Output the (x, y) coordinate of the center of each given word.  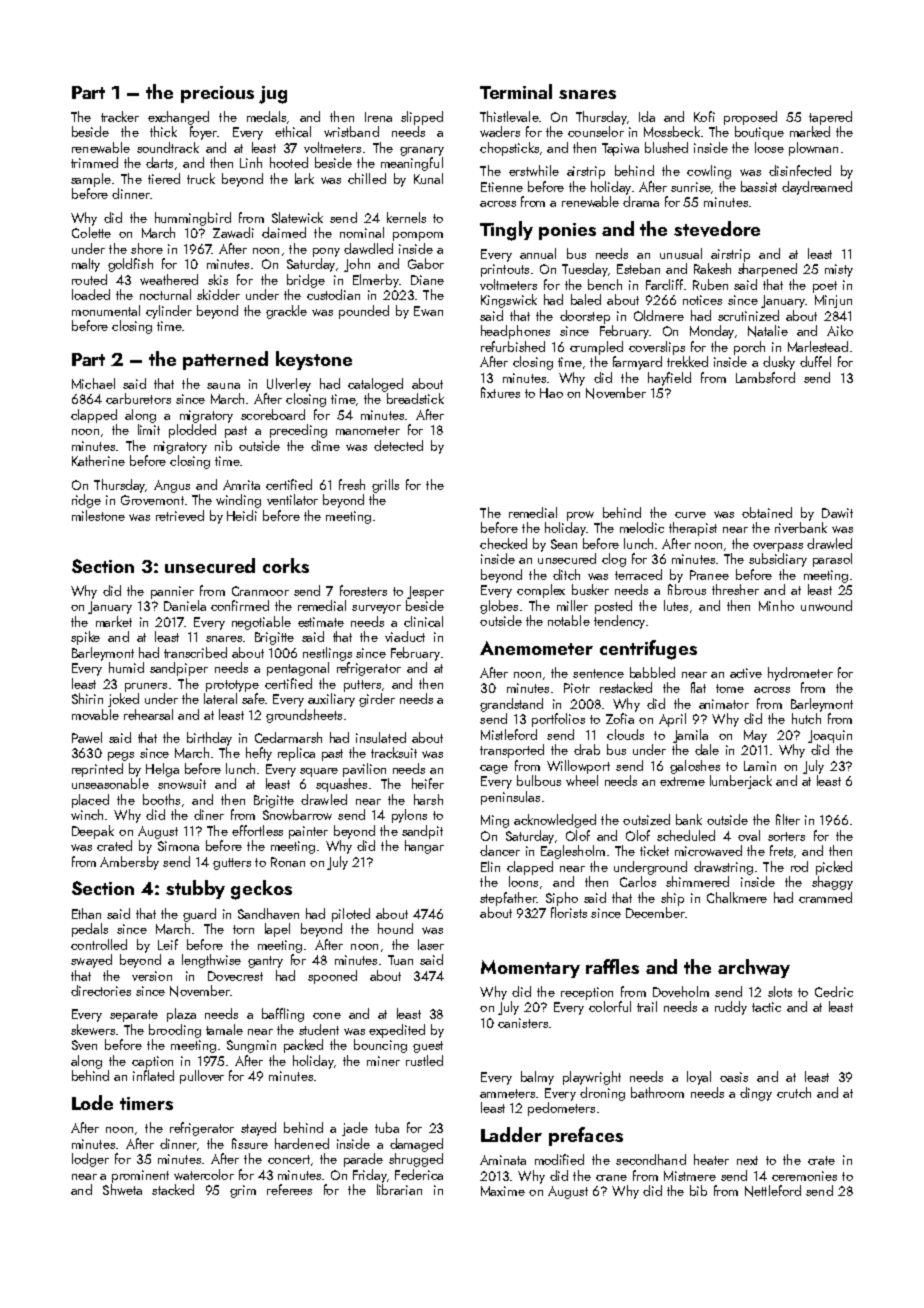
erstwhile (534, 170)
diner (209, 814)
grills (385, 486)
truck (201, 178)
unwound (826, 605)
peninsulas (510, 798)
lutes (676, 605)
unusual (681, 253)
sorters (786, 836)
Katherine (98, 460)
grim (243, 1191)
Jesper (425, 592)
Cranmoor (260, 591)
